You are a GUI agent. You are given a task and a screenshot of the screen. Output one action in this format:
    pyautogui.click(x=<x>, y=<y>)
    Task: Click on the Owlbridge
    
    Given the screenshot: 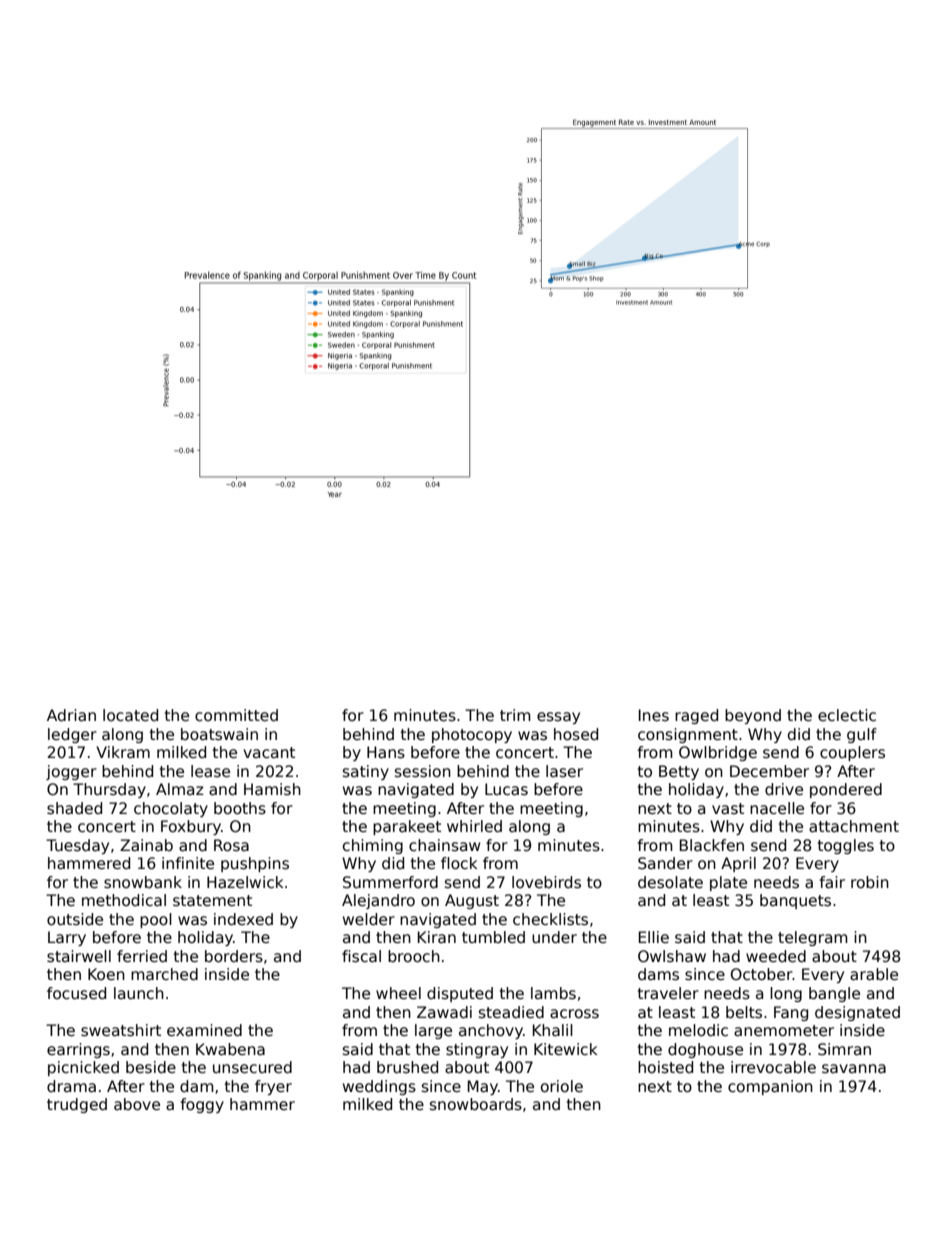 What is the action you would take?
    pyautogui.click(x=718, y=753)
